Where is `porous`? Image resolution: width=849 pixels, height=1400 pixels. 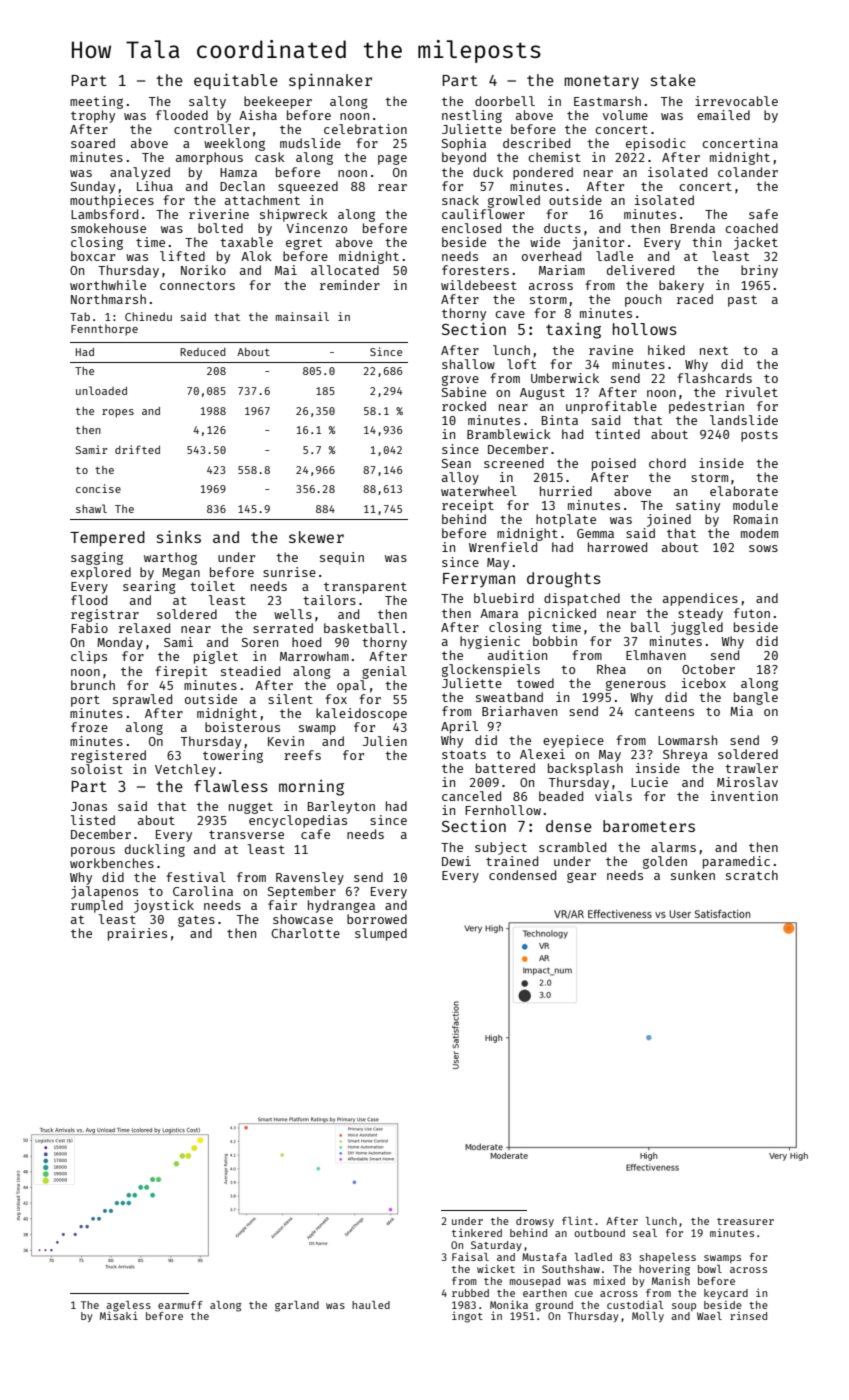
porous is located at coordinates (93, 852).
